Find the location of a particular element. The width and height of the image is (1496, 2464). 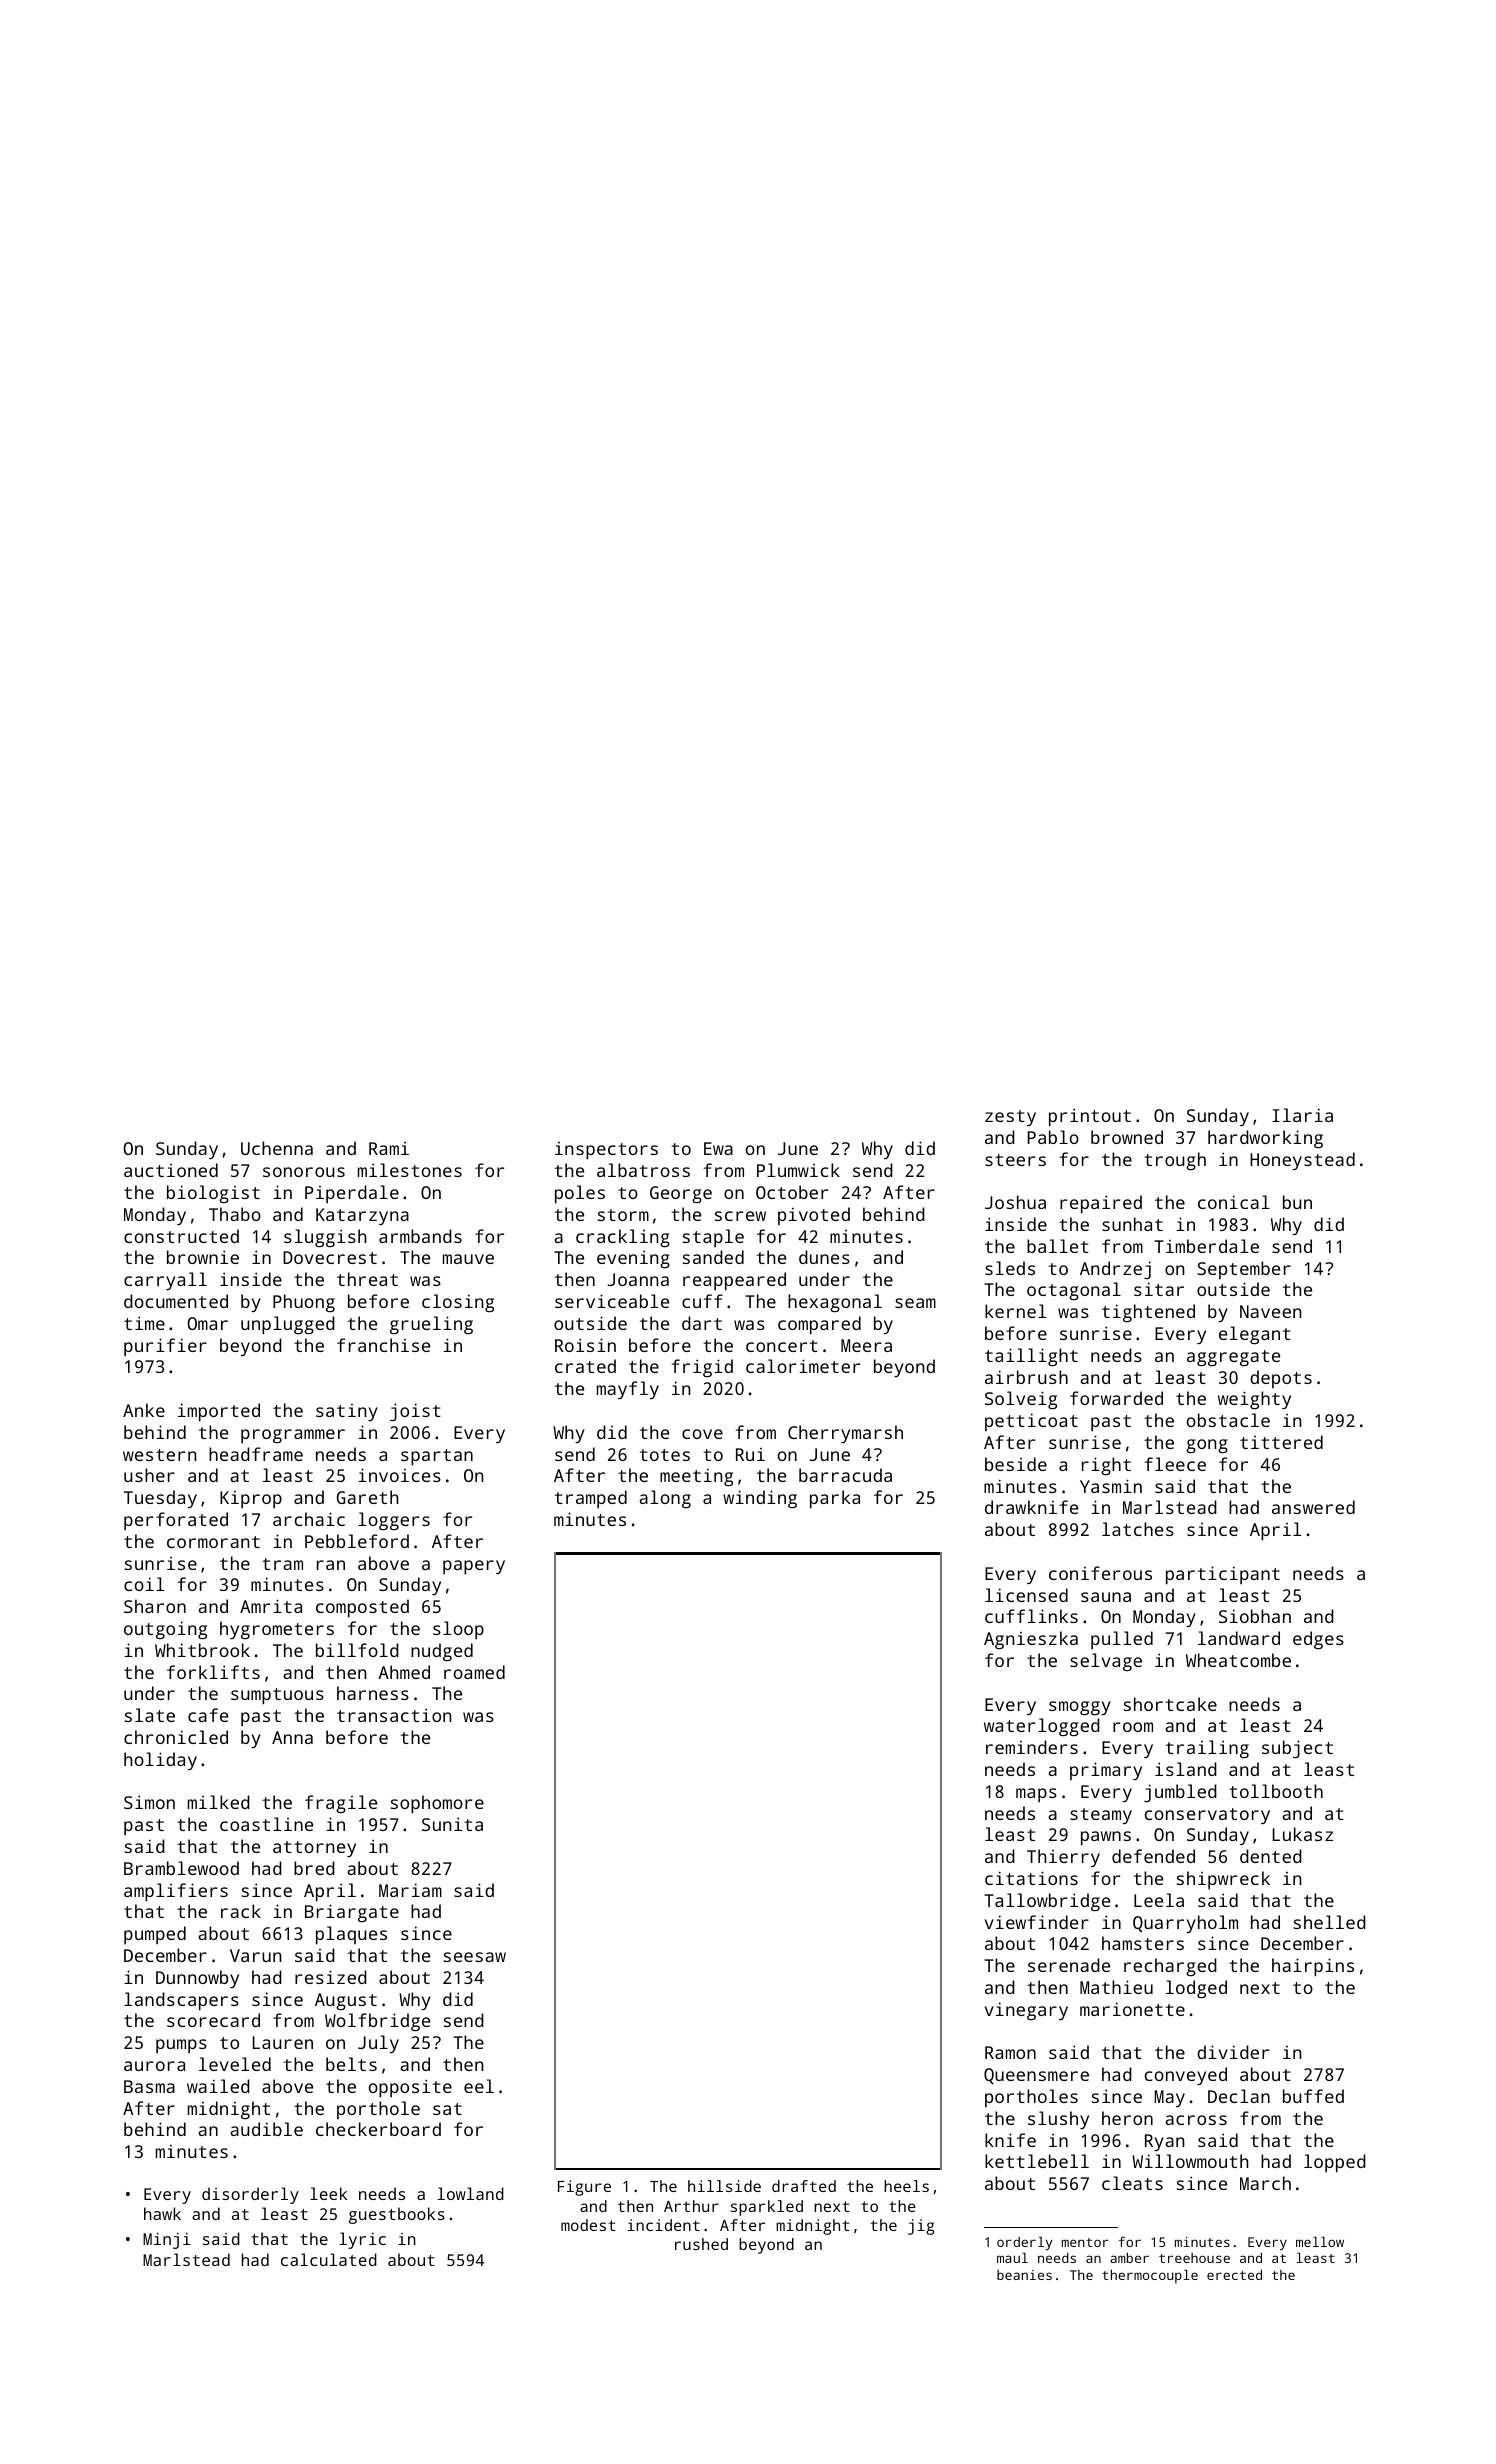

erected is located at coordinates (1234, 2275).
